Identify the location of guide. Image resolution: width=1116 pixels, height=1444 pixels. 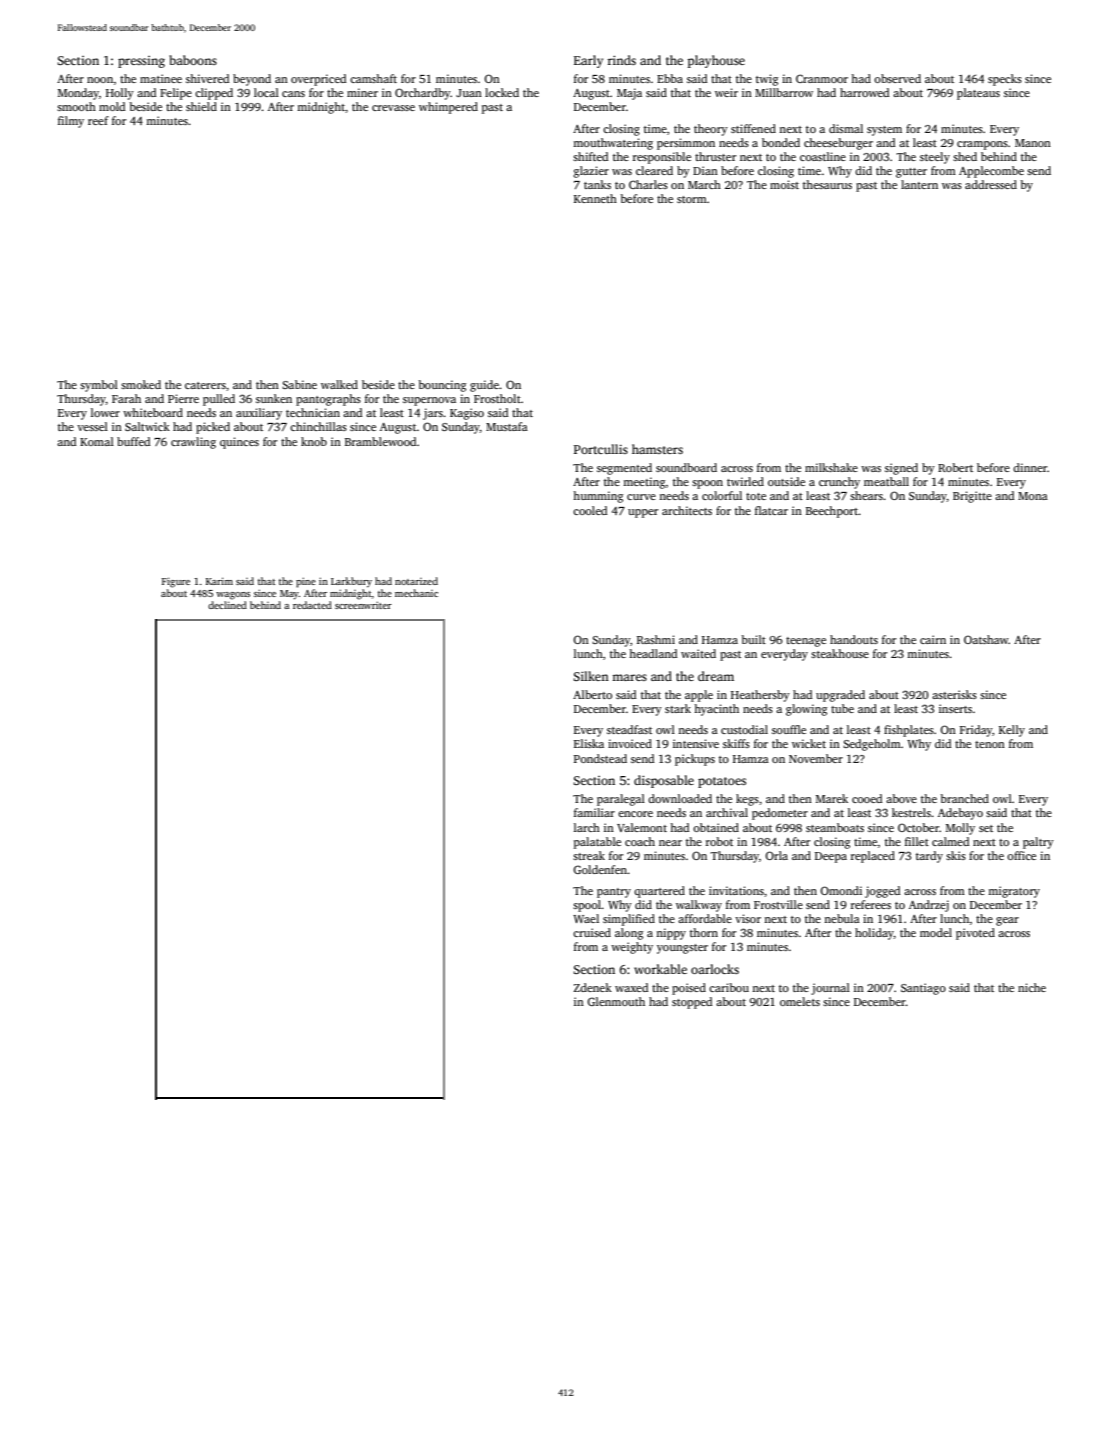
(484, 386).
